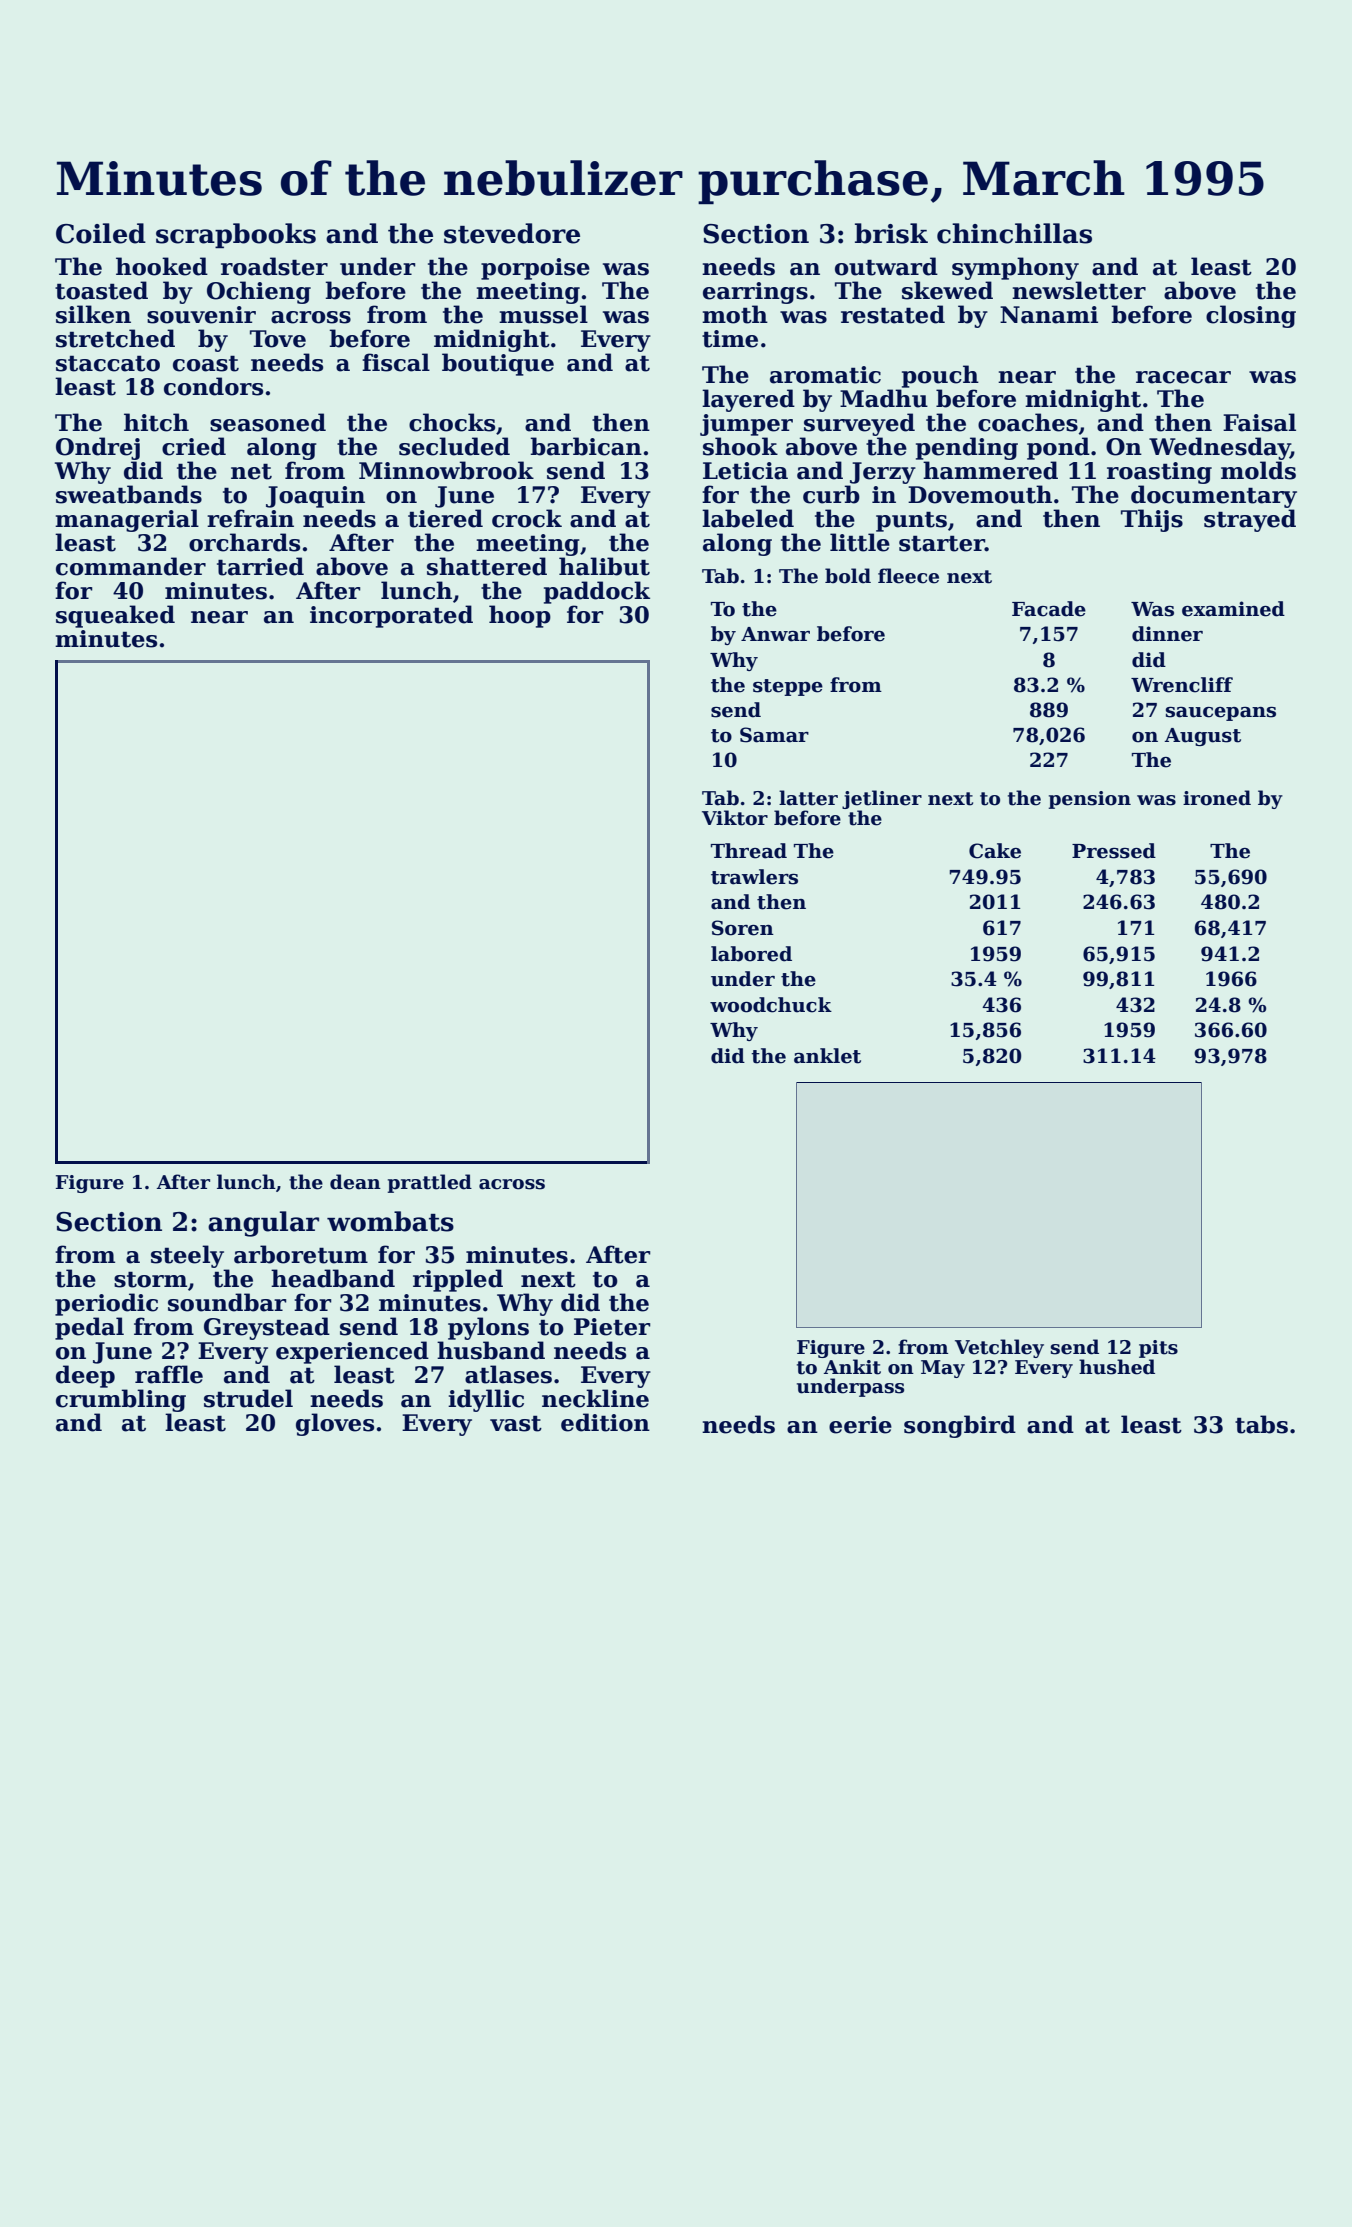 The width and height of the document is (1352, 2227). What do you see at coordinates (101, 233) in the document?
I see `Coiled` at bounding box center [101, 233].
